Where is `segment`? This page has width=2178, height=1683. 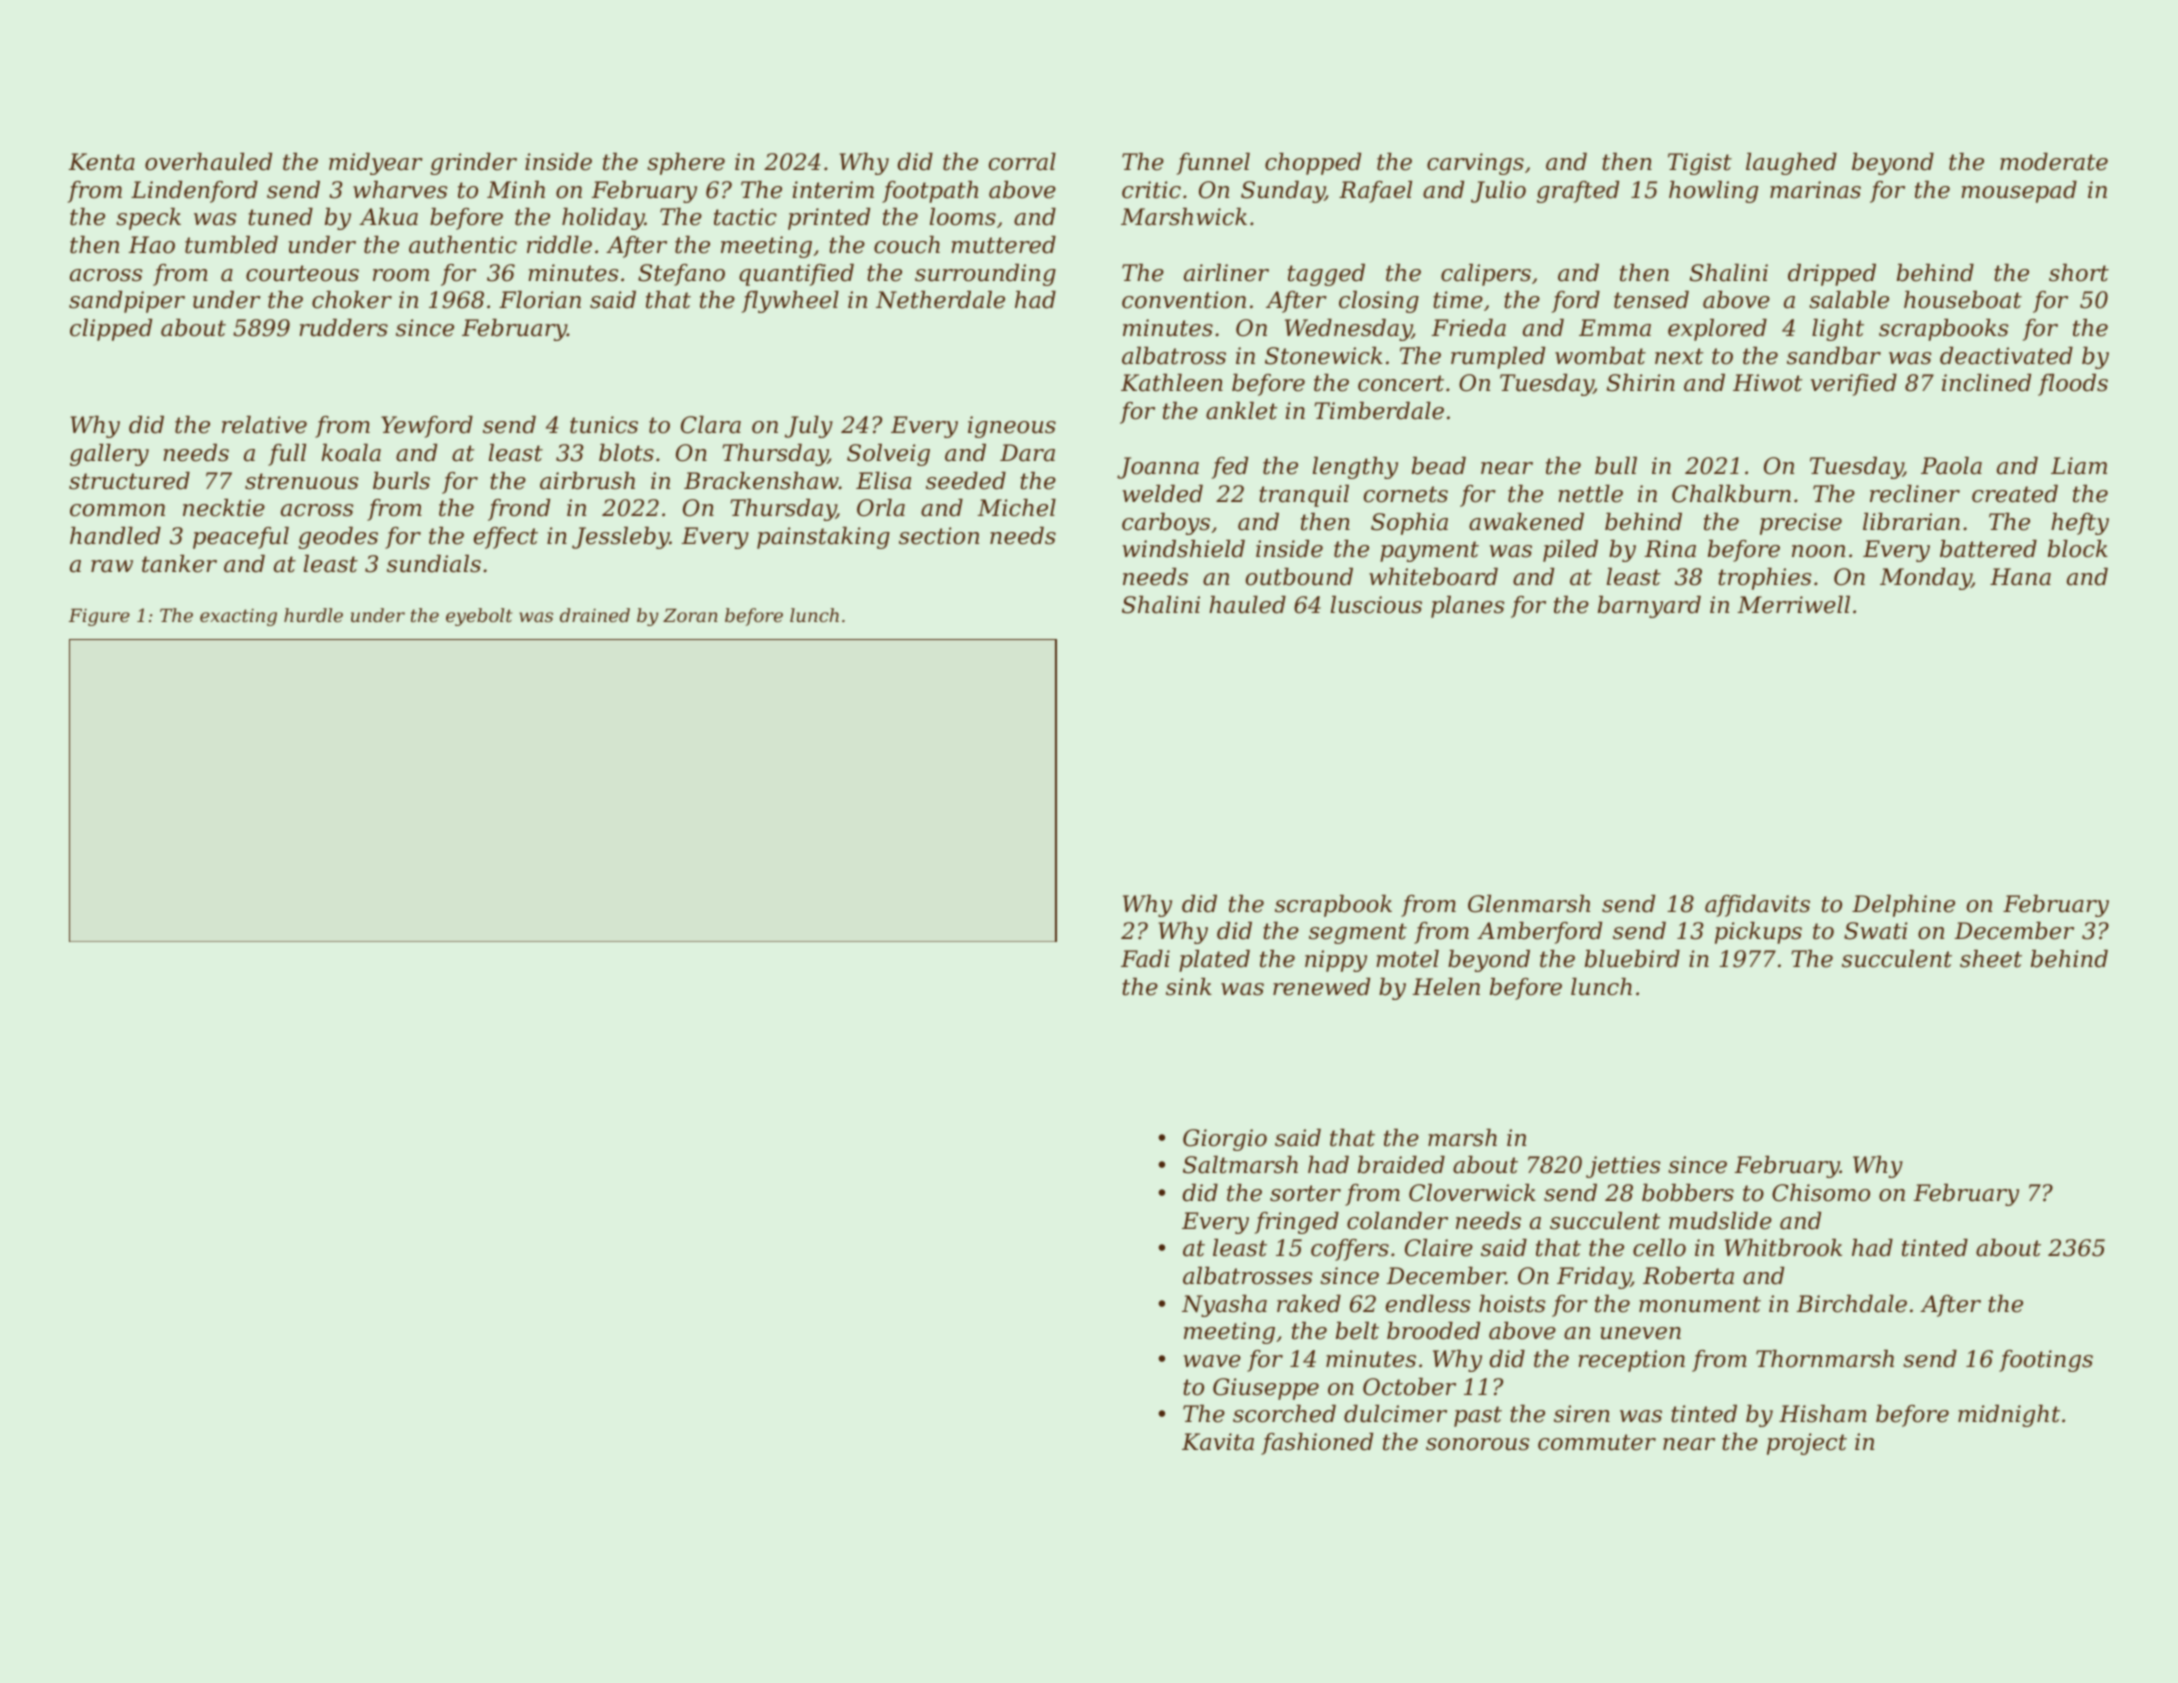
segment is located at coordinates (1358, 933).
